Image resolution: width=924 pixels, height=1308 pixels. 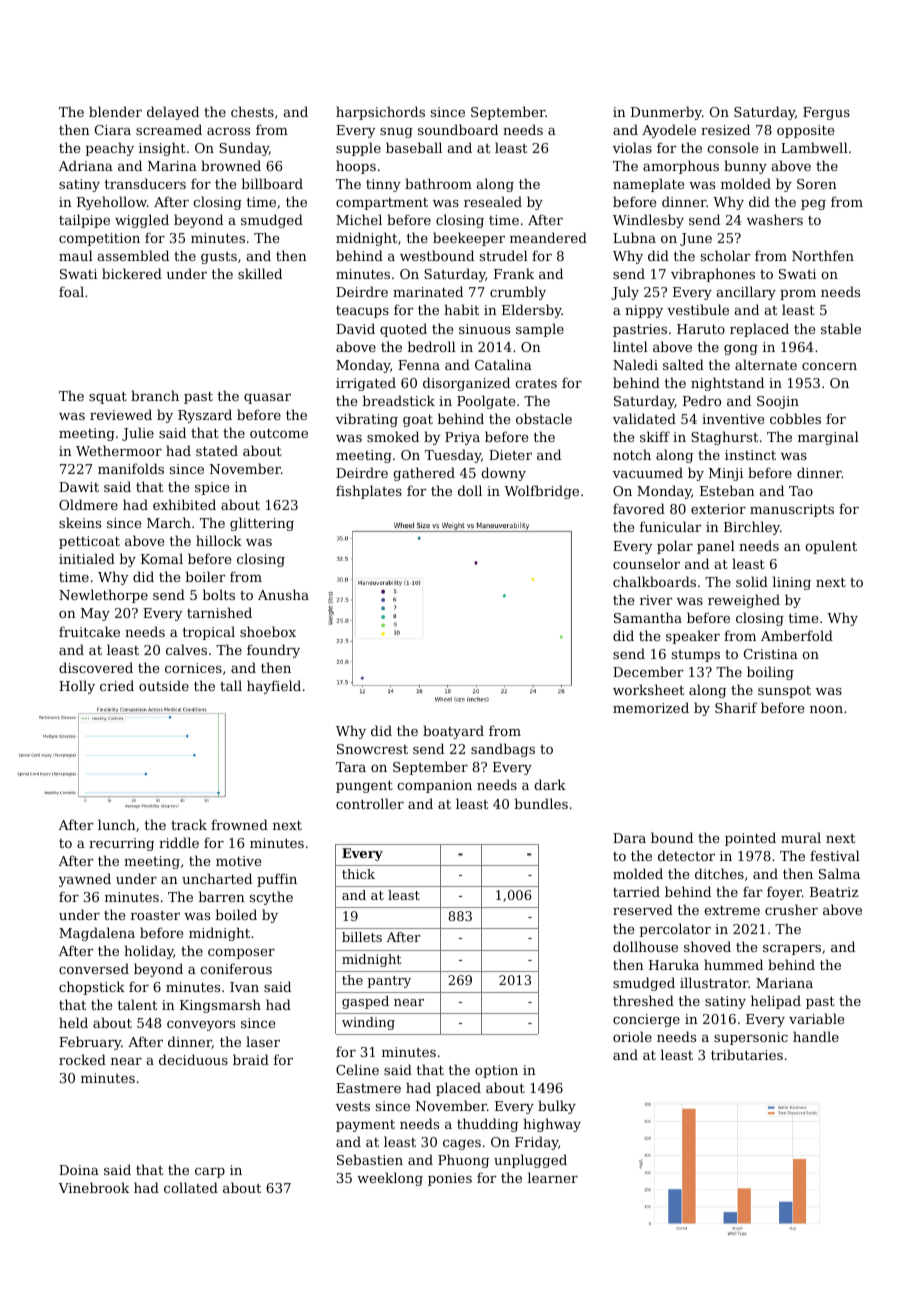 I want to click on mural, so click(x=801, y=837).
